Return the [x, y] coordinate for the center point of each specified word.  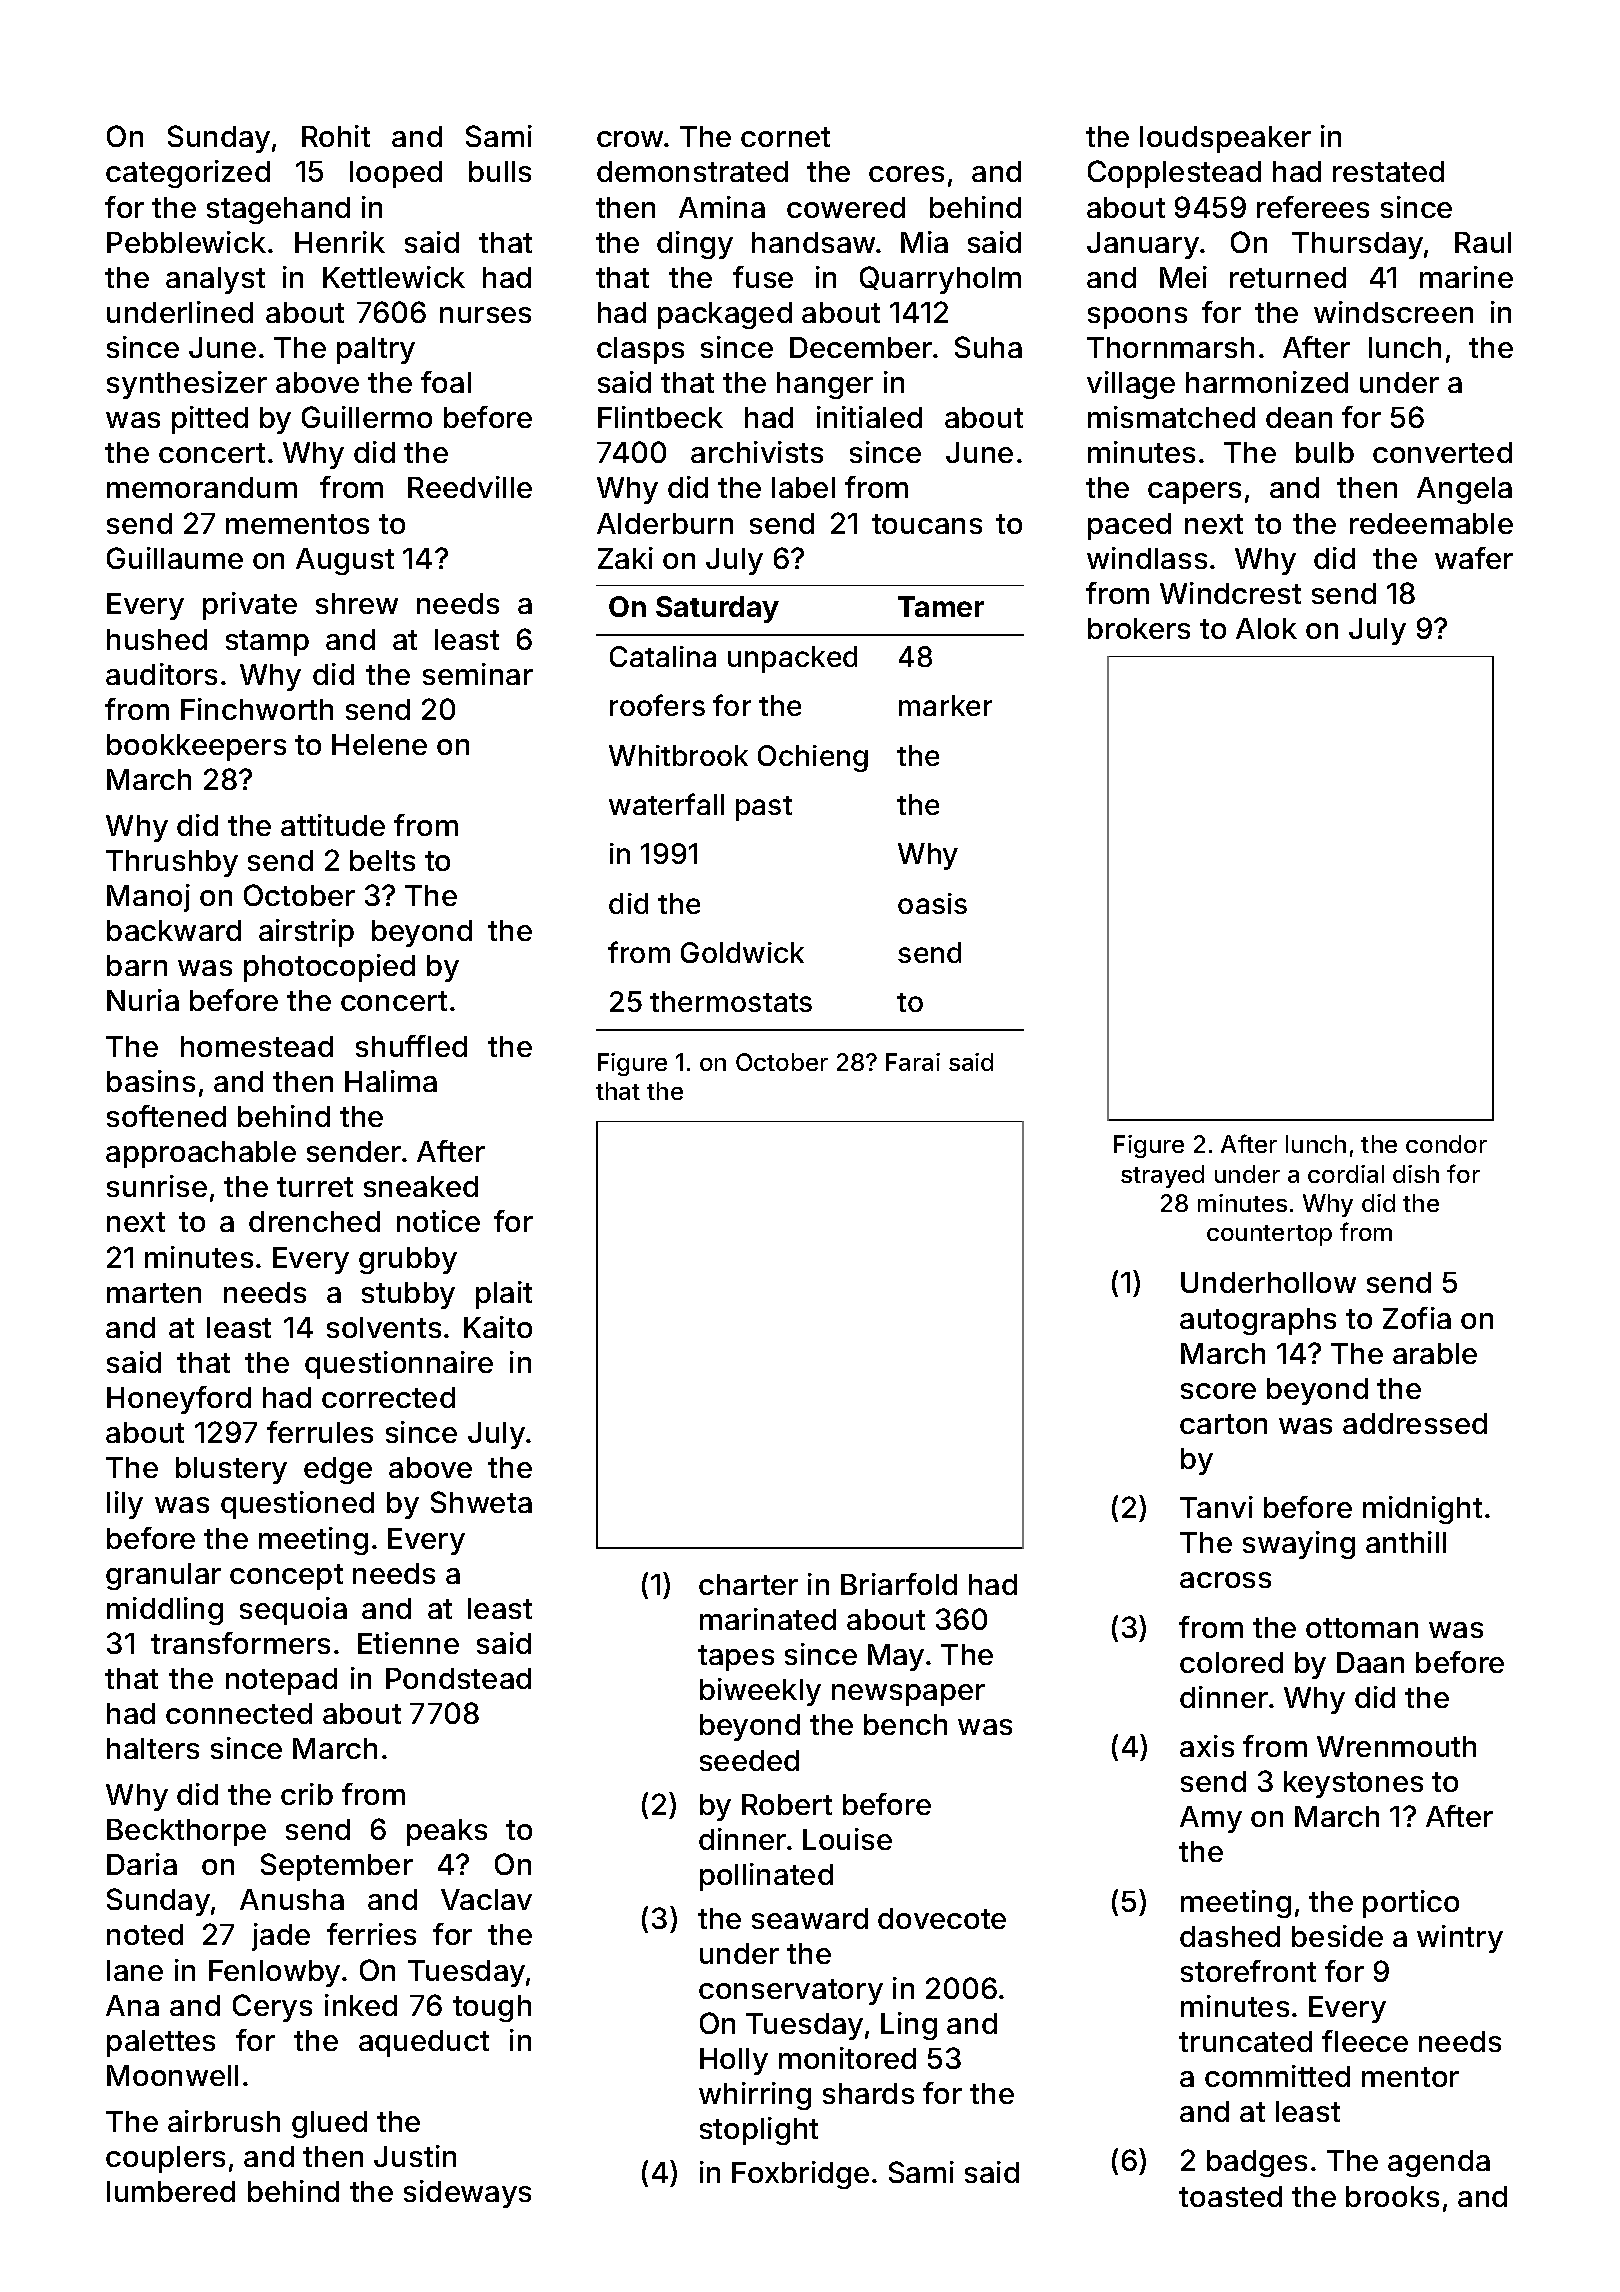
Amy [1211, 1819]
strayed [1162, 1176]
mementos [297, 524]
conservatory [791, 1992]
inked [361, 2005]
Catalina [663, 656]
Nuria [143, 1000]
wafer [1474, 558]
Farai [913, 1062]
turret [315, 1187]
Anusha [292, 1899]
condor [1446, 1144]
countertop [1269, 1235]
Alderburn [665, 523]
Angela [1464, 490]
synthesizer [187, 385]
